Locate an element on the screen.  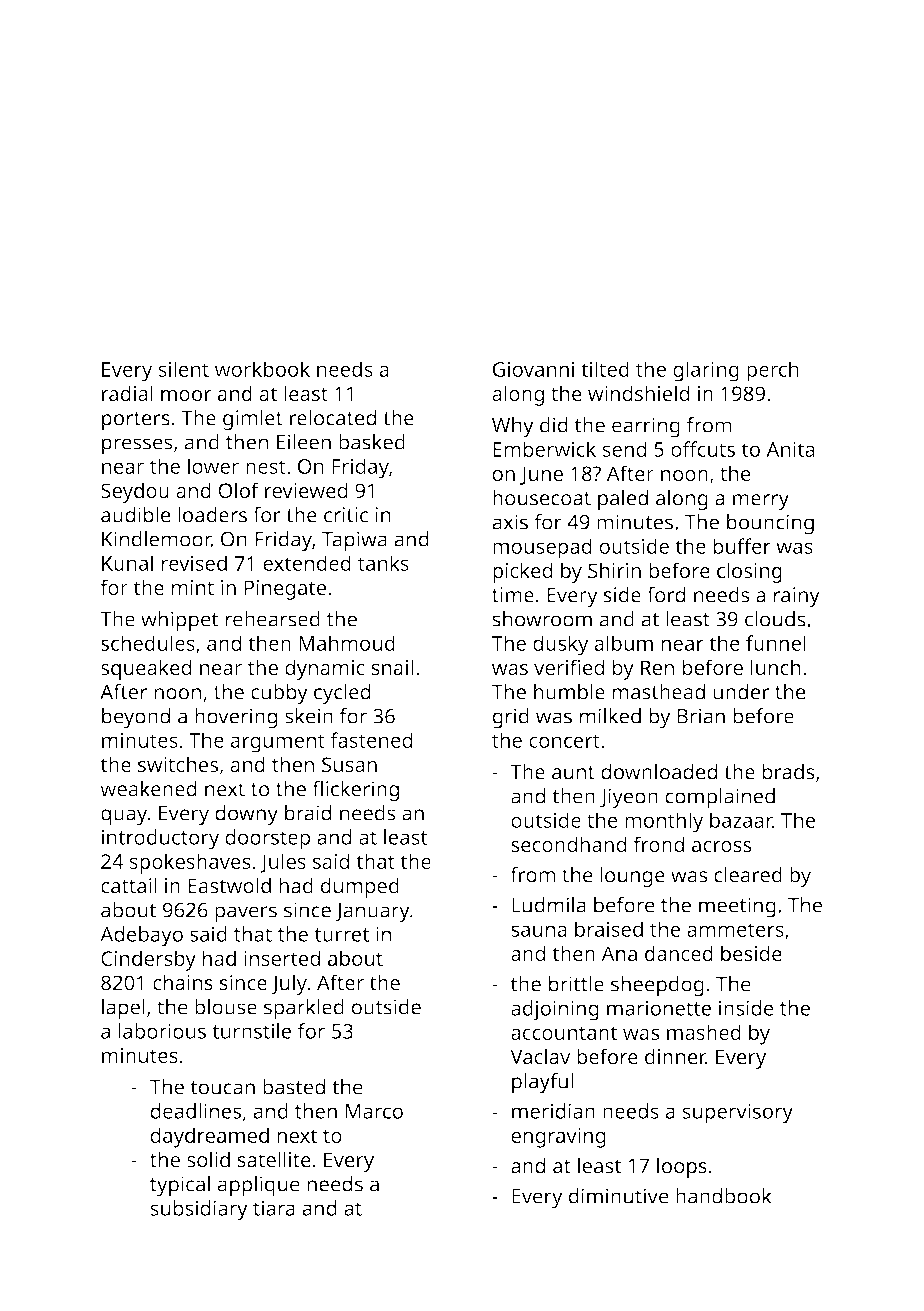
squeaked is located at coordinates (146, 669).
